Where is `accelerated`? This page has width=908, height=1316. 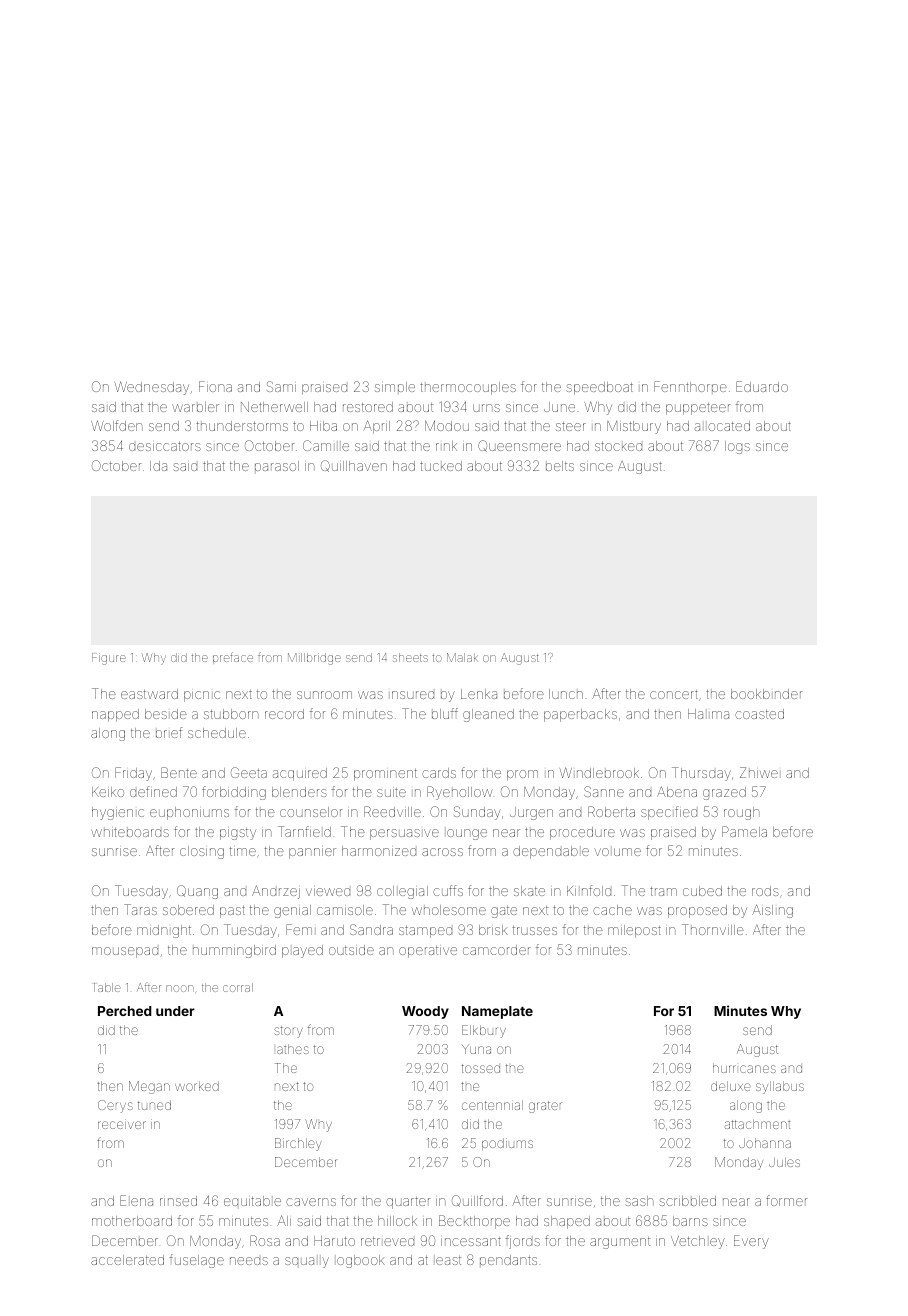
accelerated is located at coordinates (127, 1260).
